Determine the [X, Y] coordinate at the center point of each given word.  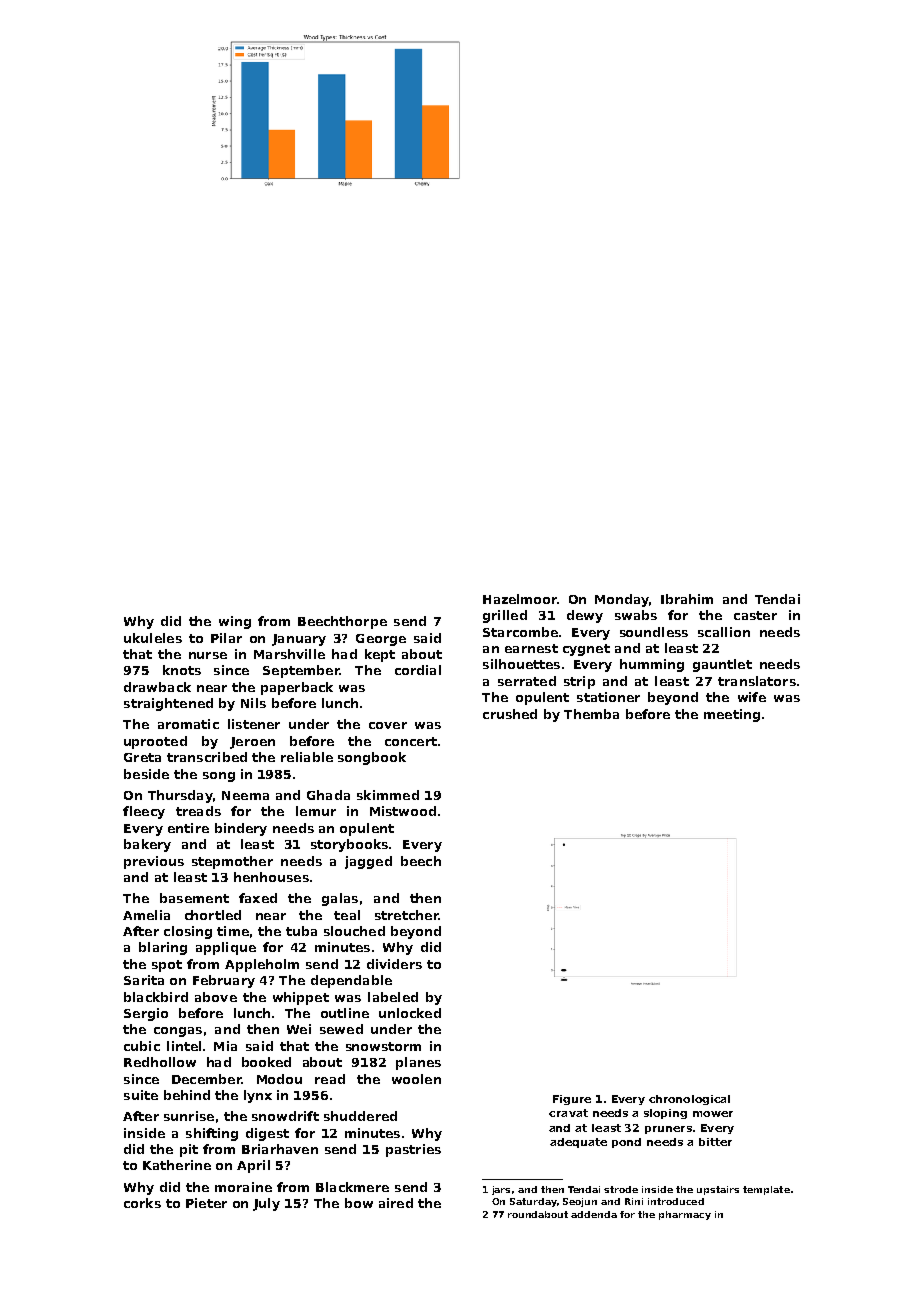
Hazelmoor [520, 599]
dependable [351, 981]
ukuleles [153, 638]
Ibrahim [687, 599]
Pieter [206, 1203]
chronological [689, 1100]
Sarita [144, 980]
